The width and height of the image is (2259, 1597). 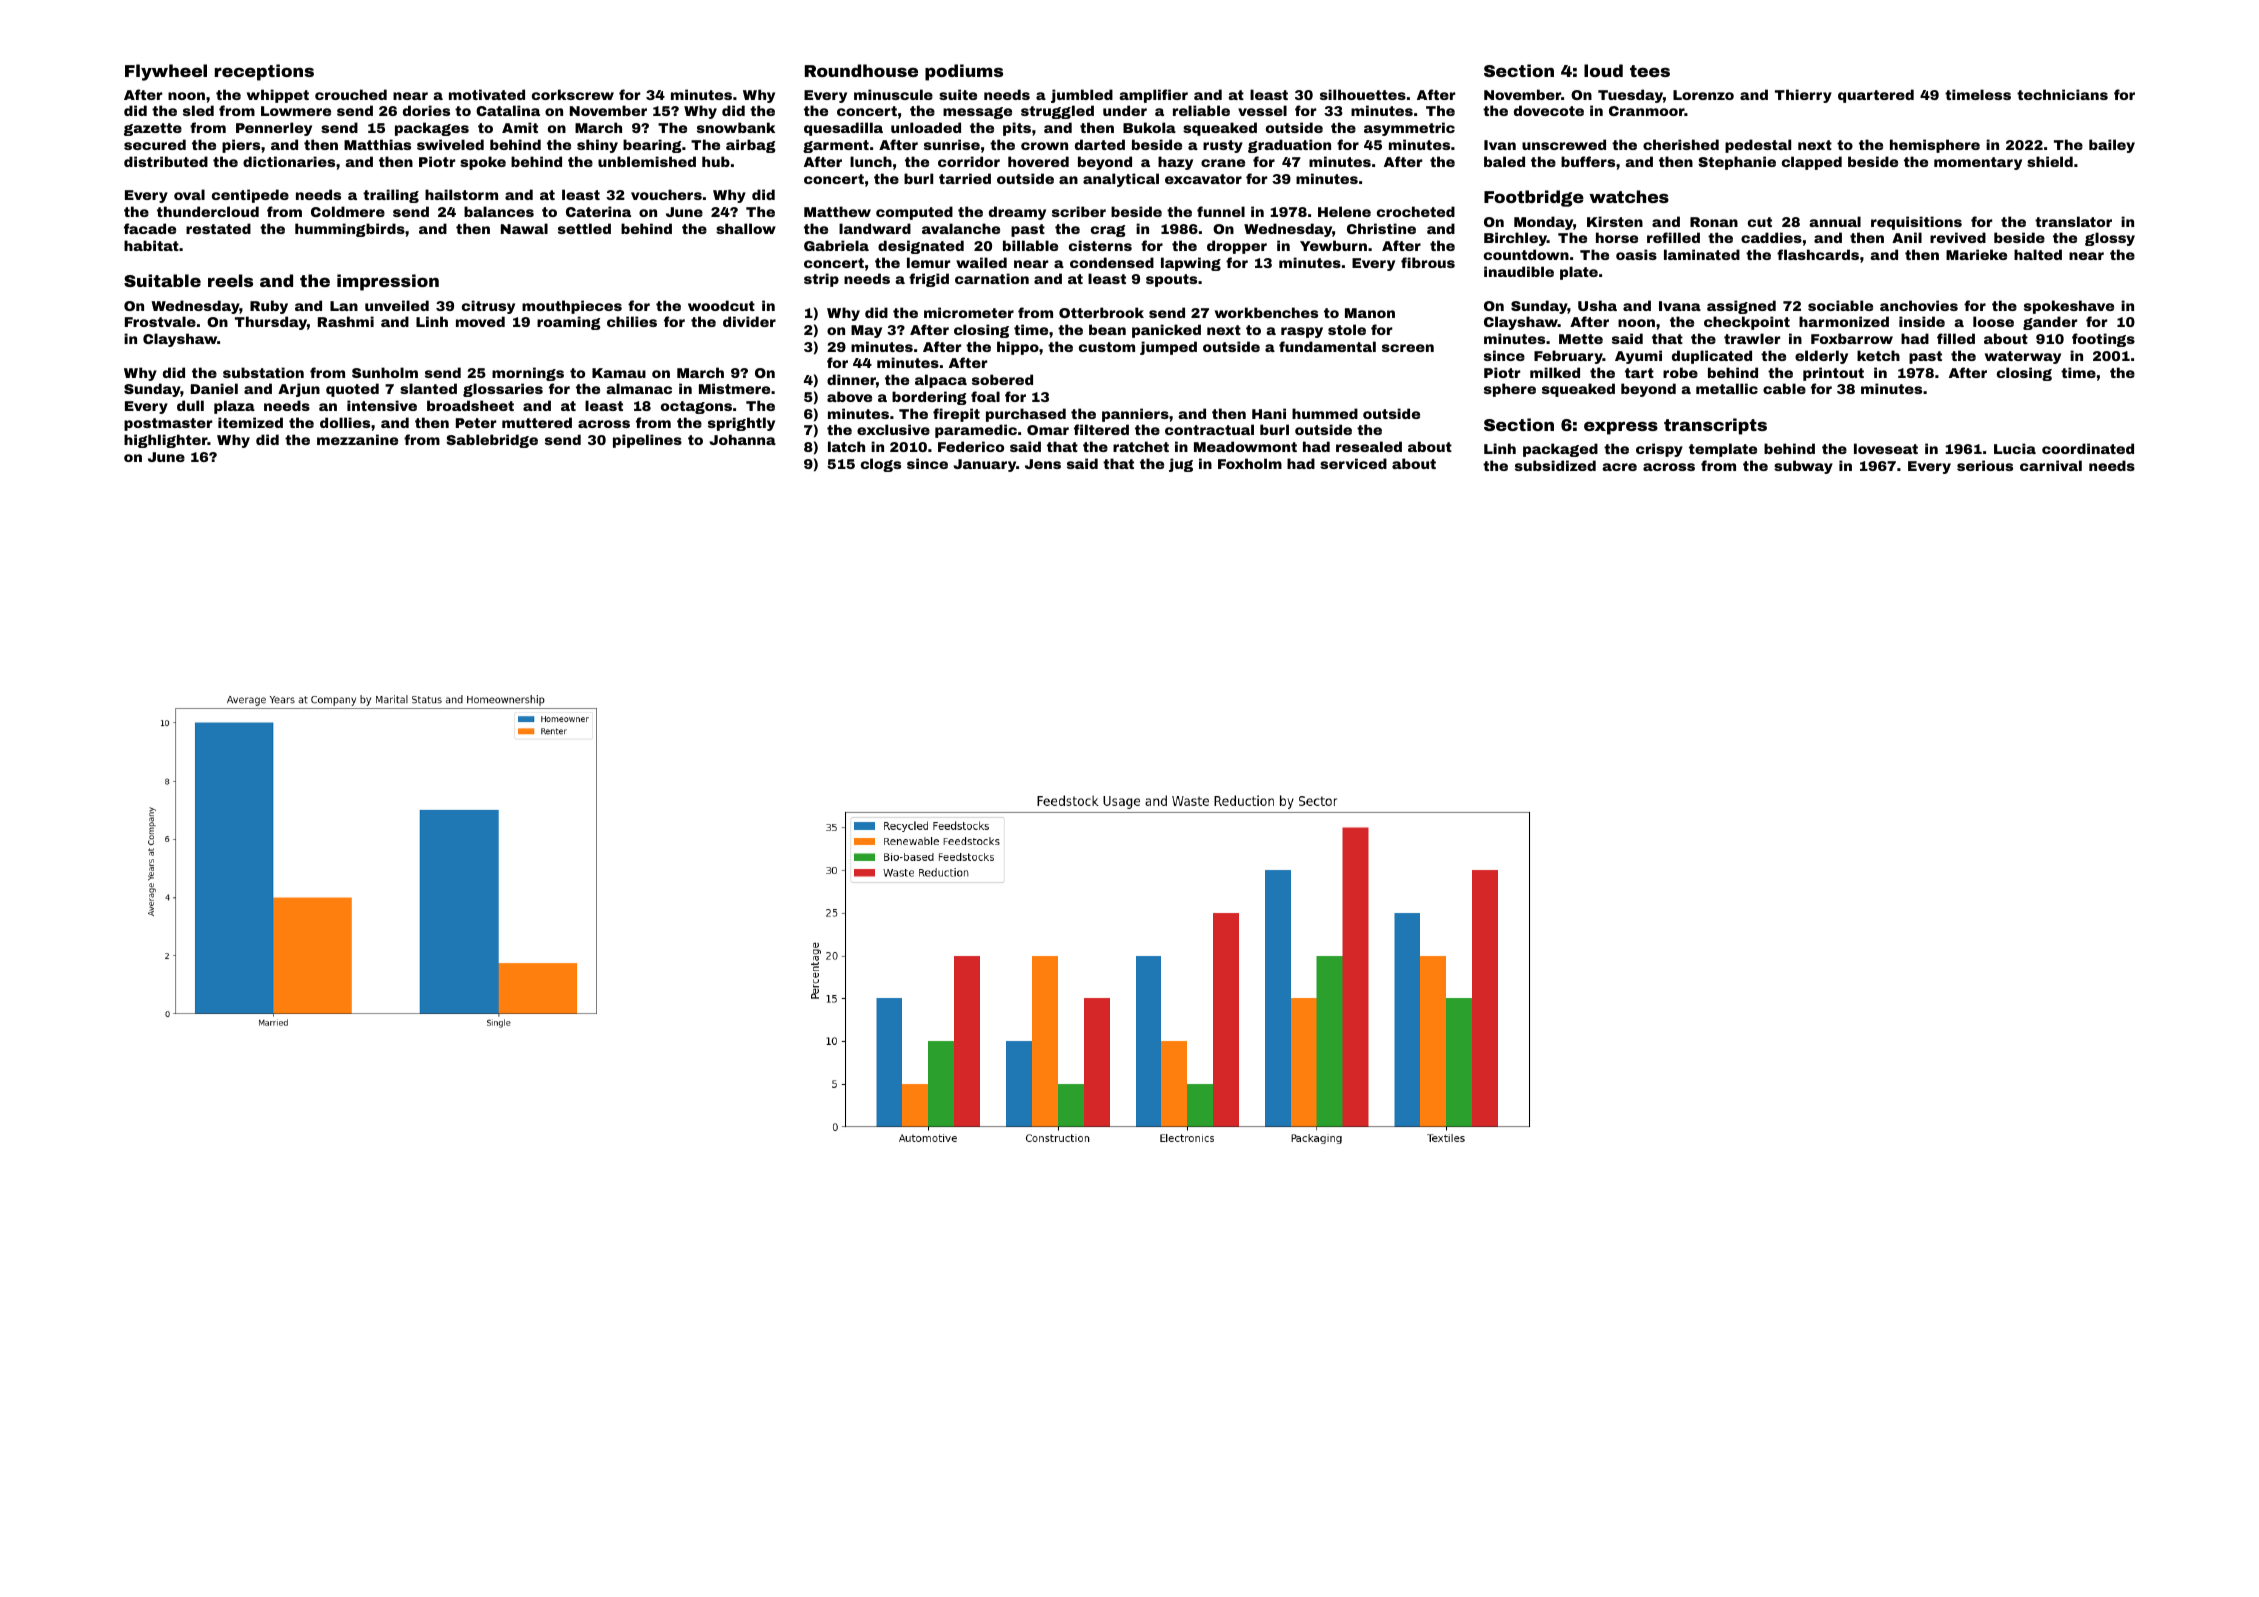 I want to click on serviced, so click(x=1353, y=463).
